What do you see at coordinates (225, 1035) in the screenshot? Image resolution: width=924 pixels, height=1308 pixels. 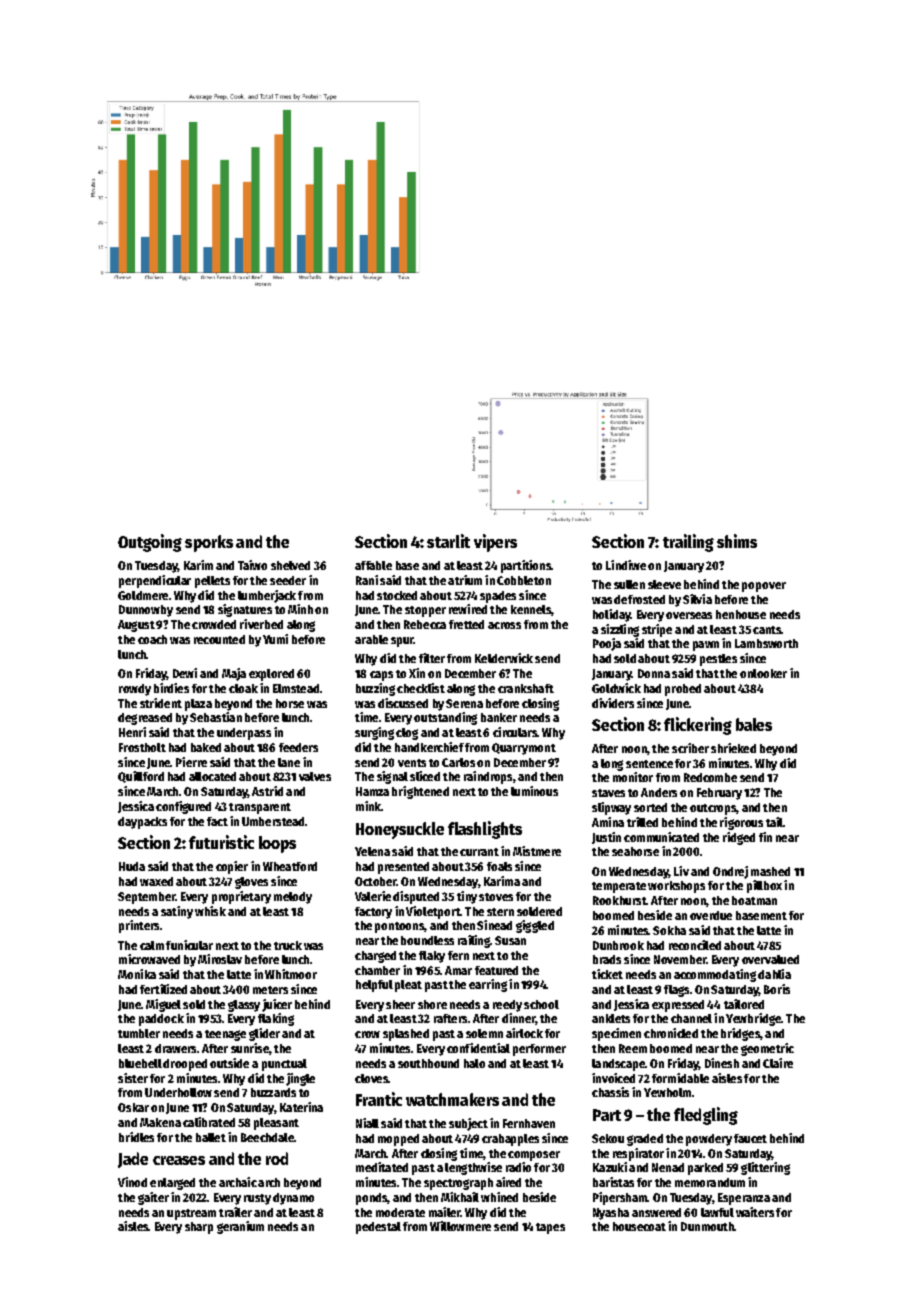 I see `teenage` at bounding box center [225, 1035].
